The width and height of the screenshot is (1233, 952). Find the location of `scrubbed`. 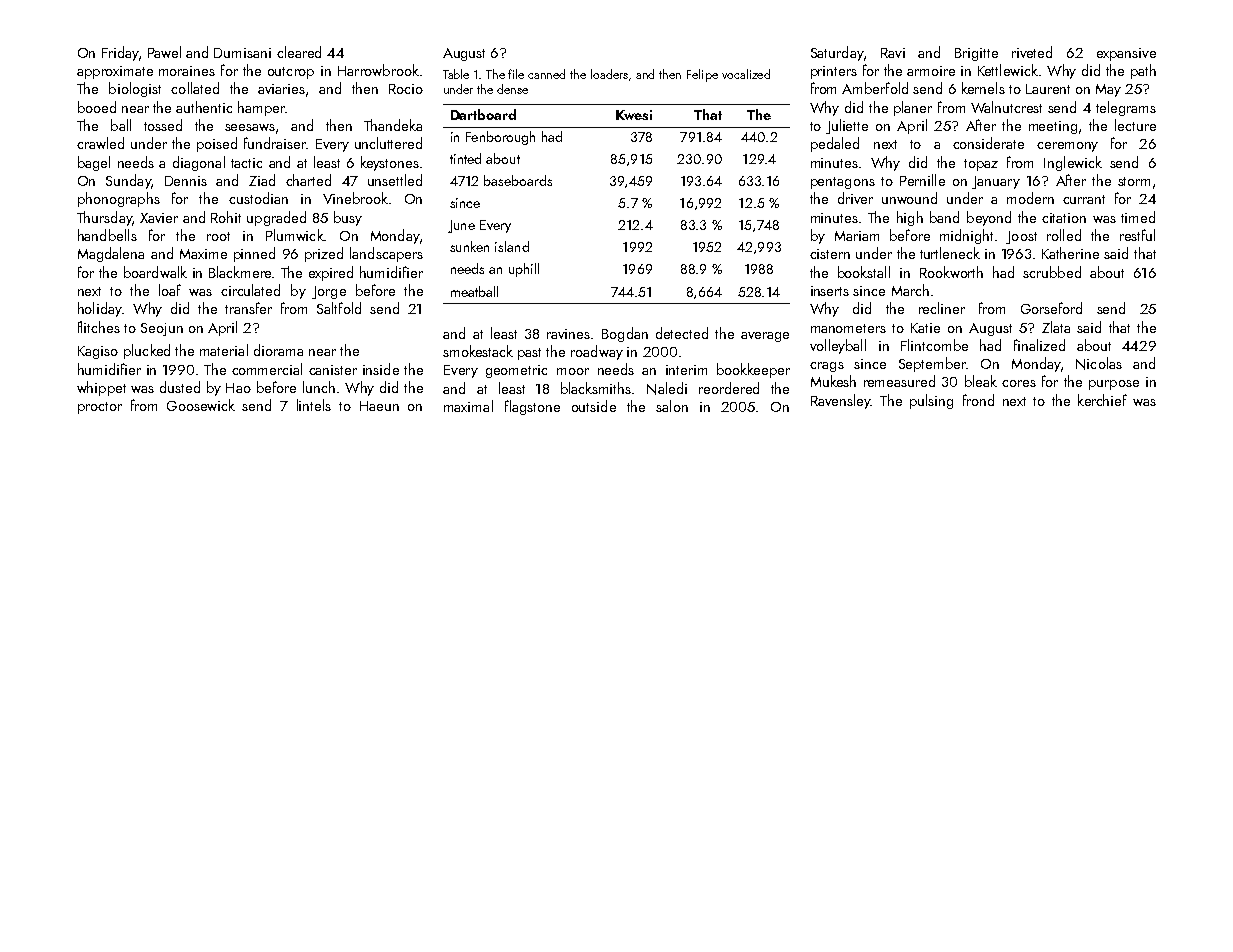

scrubbed is located at coordinates (1052, 272).
